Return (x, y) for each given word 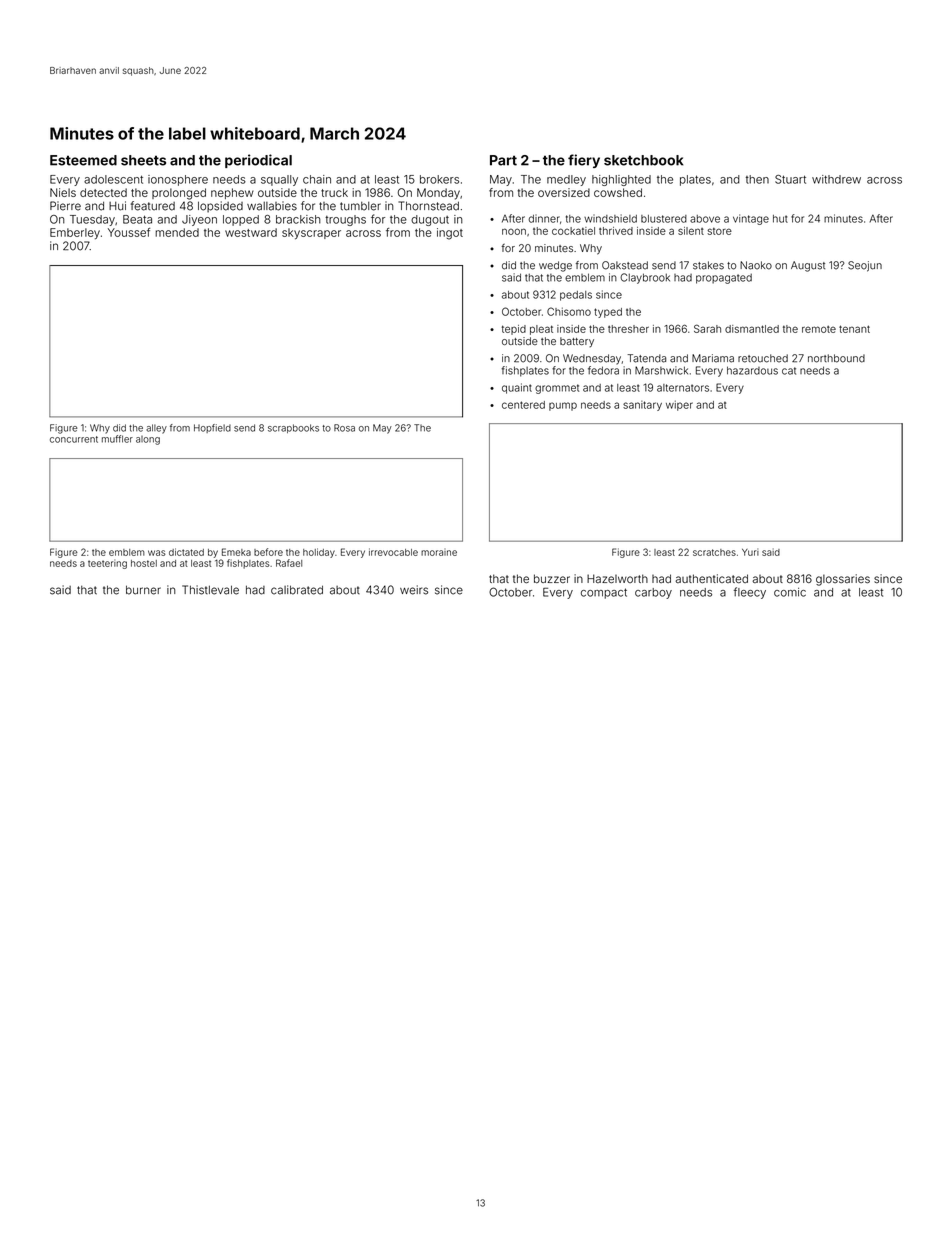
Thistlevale (210, 590)
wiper (679, 405)
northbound (836, 358)
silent (691, 231)
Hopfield (212, 428)
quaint (517, 388)
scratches (714, 552)
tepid (513, 330)
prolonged (179, 194)
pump (563, 406)
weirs (414, 590)
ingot (450, 234)
